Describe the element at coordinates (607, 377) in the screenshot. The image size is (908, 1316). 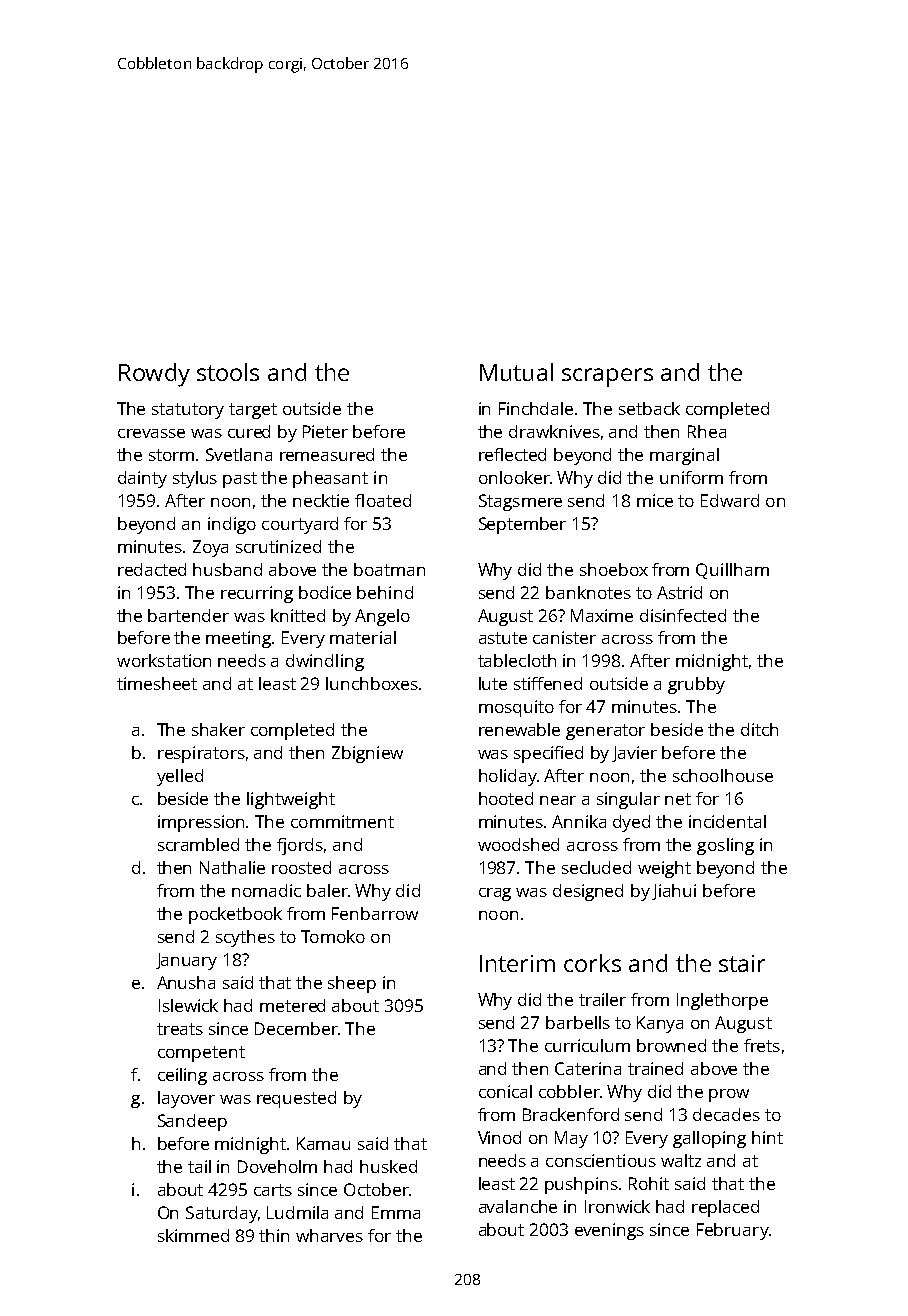
I see `scrapers` at that location.
